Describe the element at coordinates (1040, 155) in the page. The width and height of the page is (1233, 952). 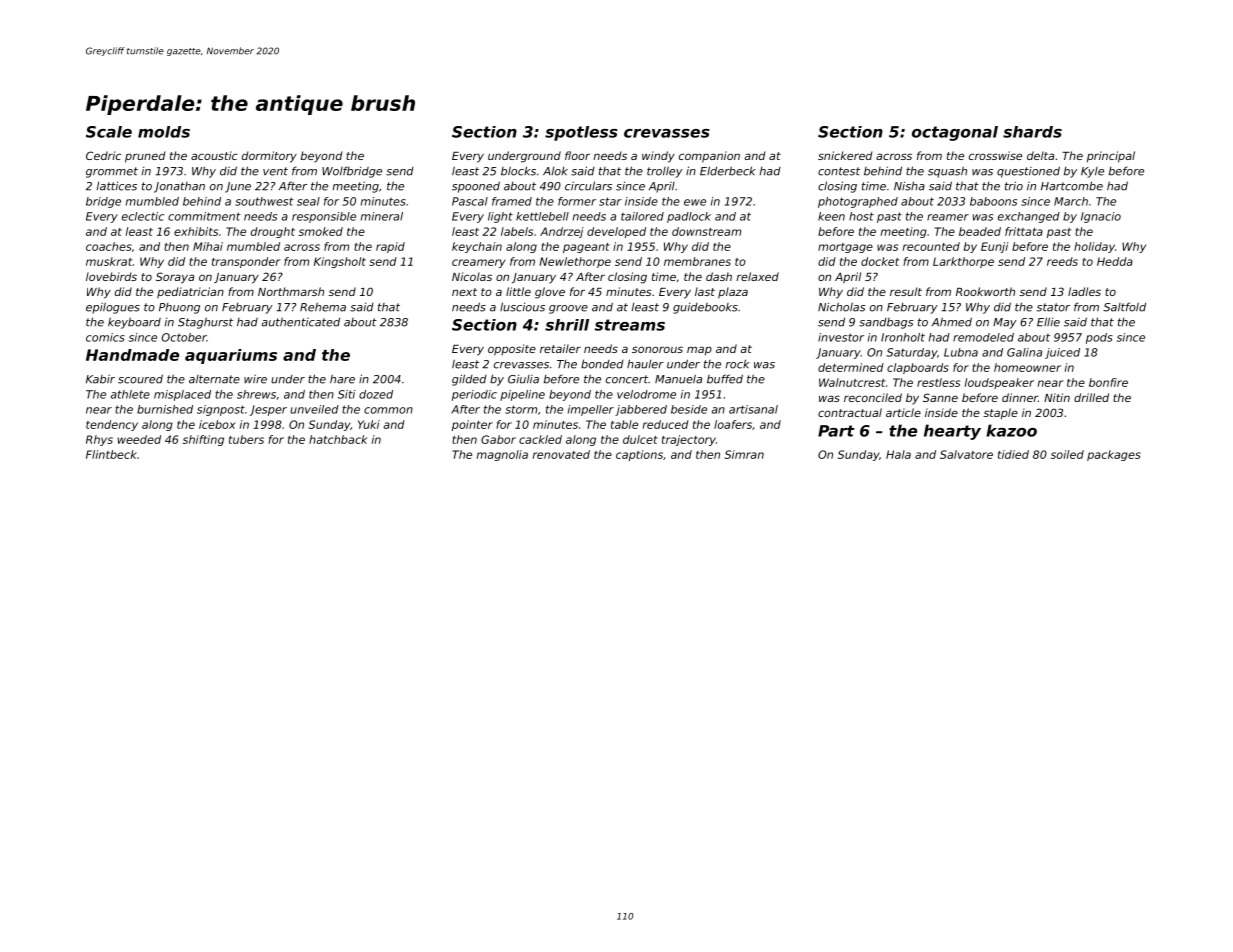
I see `delta` at that location.
